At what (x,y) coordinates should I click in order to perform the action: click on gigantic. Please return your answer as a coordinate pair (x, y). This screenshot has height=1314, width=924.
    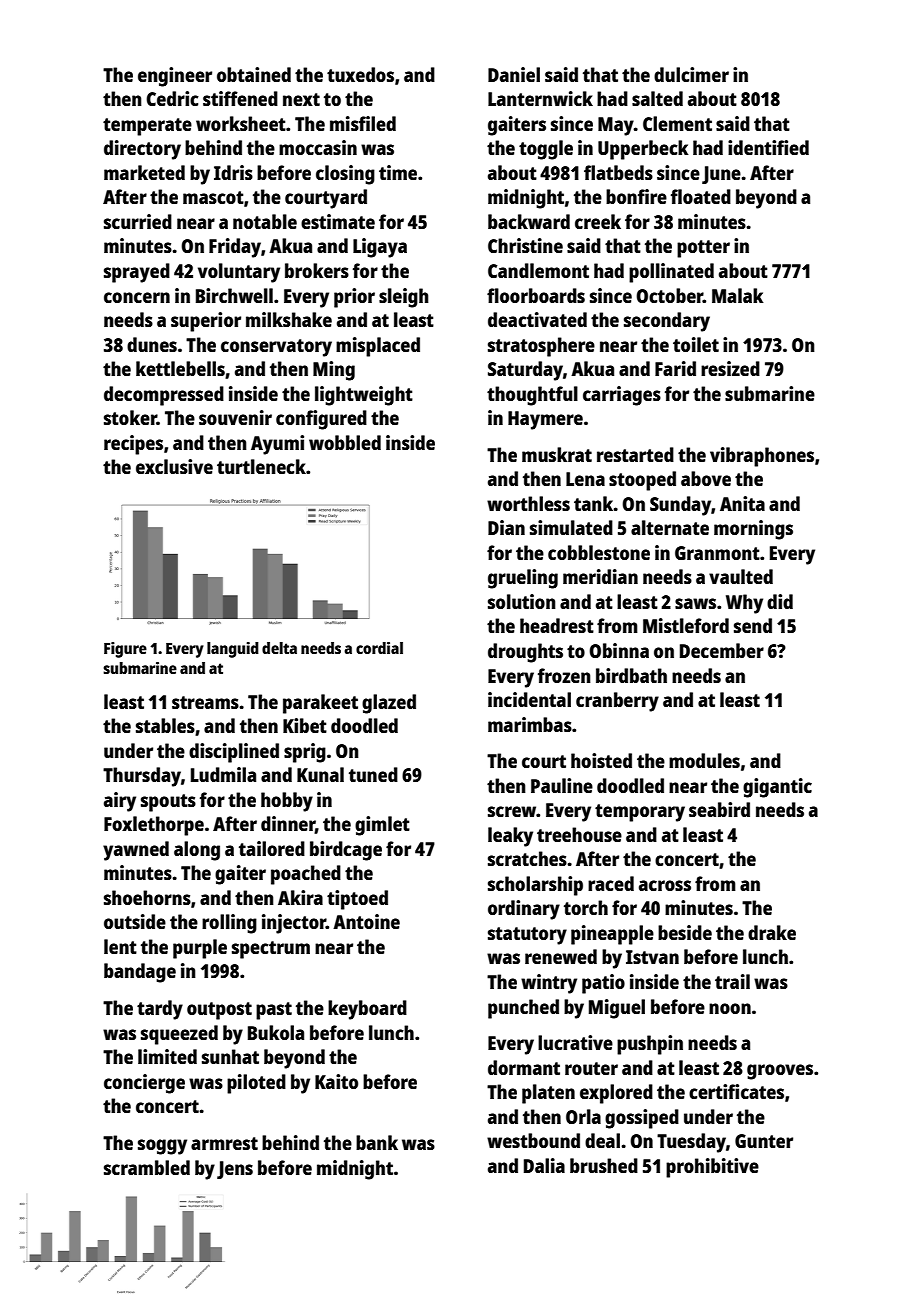
    Looking at the image, I should click on (777, 788).
